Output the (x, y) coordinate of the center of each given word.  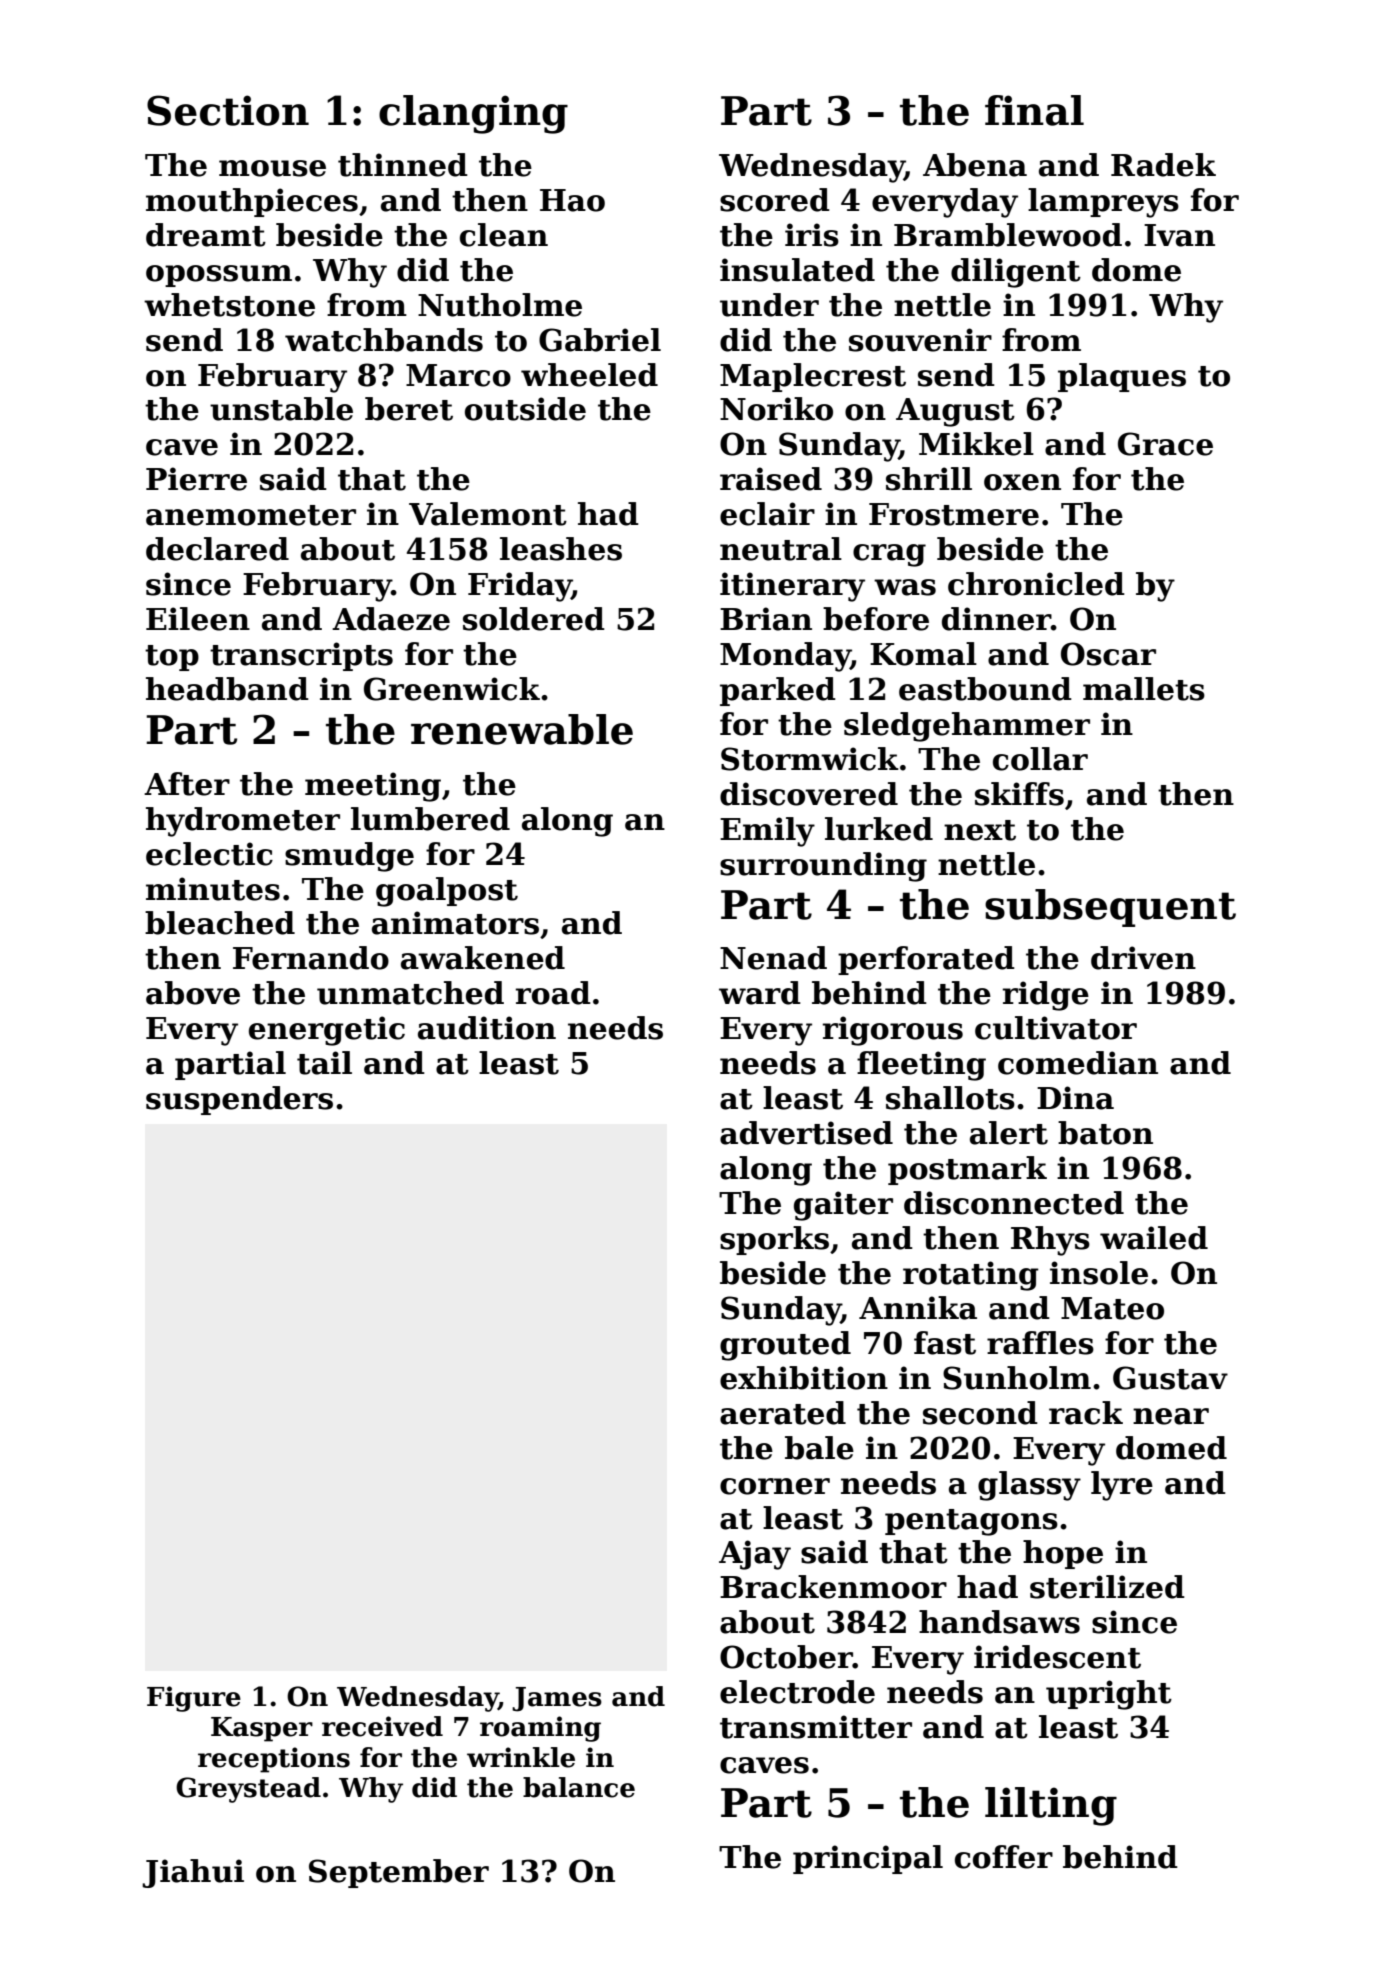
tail (324, 1063)
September (399, 1873)
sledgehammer (967, 727)
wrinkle (521, 1757)
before (876, 619)
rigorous (893, 1031)
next (980, 830)
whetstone (229, 305)
